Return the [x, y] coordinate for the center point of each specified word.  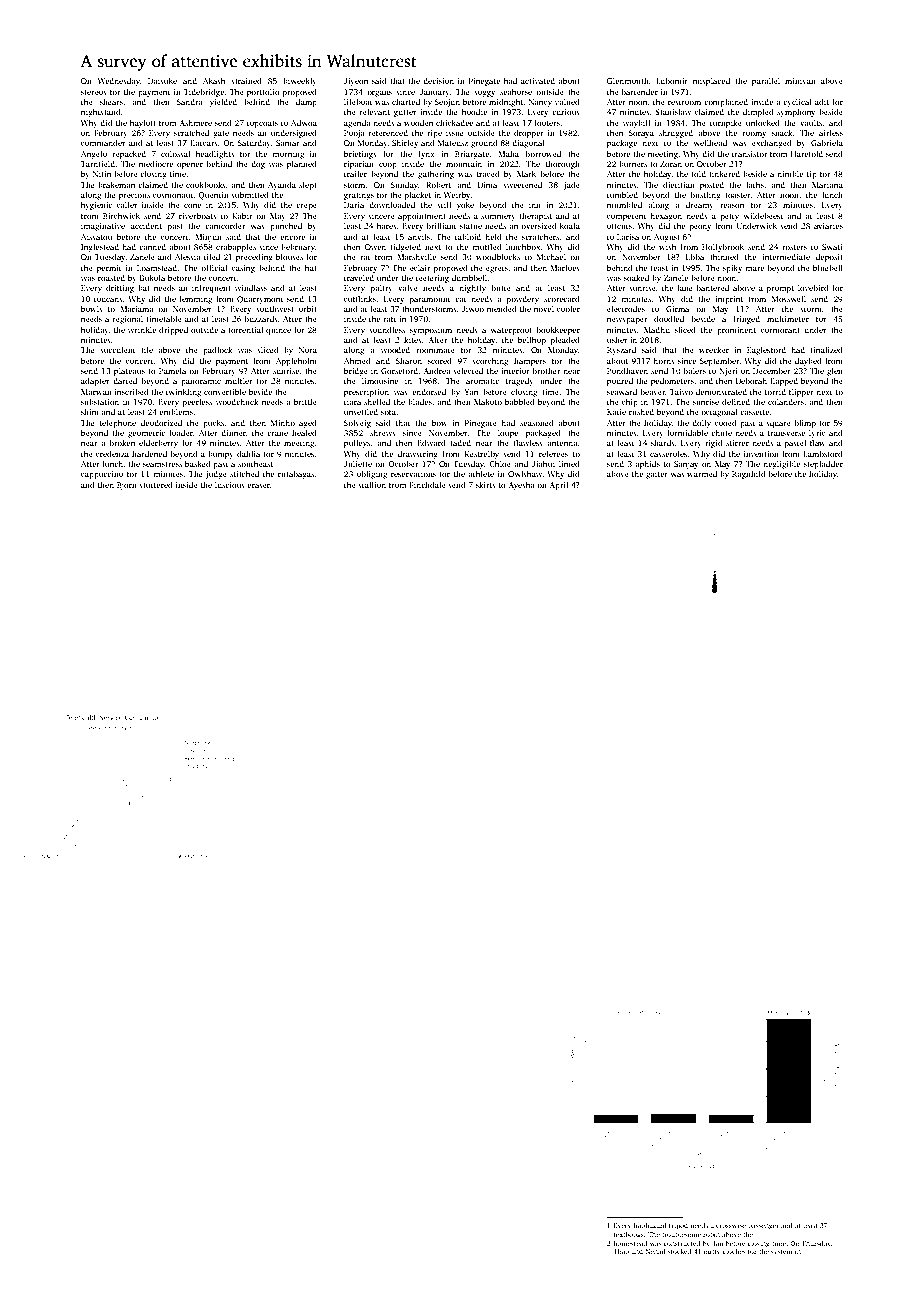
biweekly [300, 82]
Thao [621, 1251]
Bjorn [127, 486]
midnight [506, 103]
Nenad [656, 1251]
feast [659, 268]
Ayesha [521, 486]
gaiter [657, 475]
